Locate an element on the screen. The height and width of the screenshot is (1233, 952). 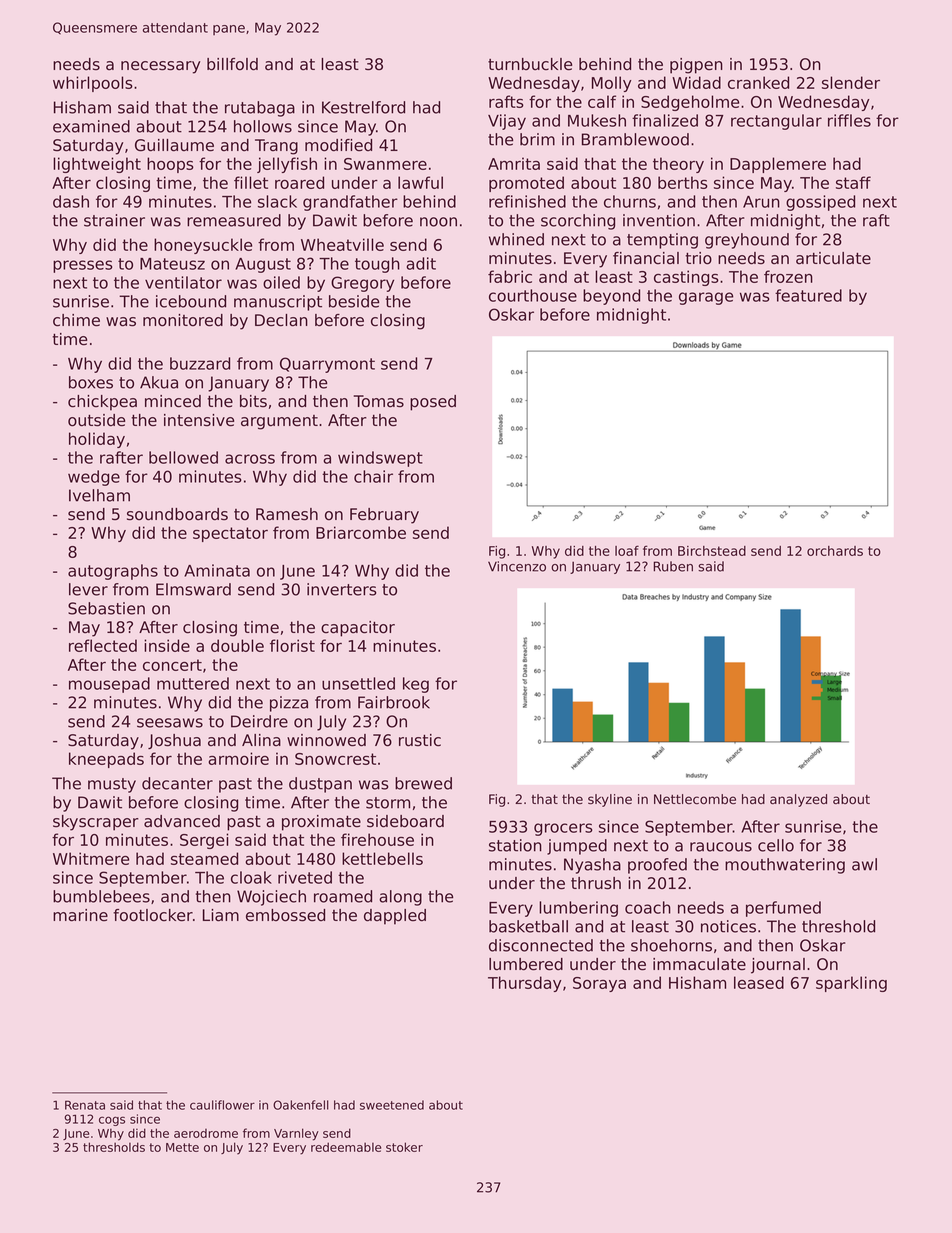
cogs is located at coordinates (112, 1121).
